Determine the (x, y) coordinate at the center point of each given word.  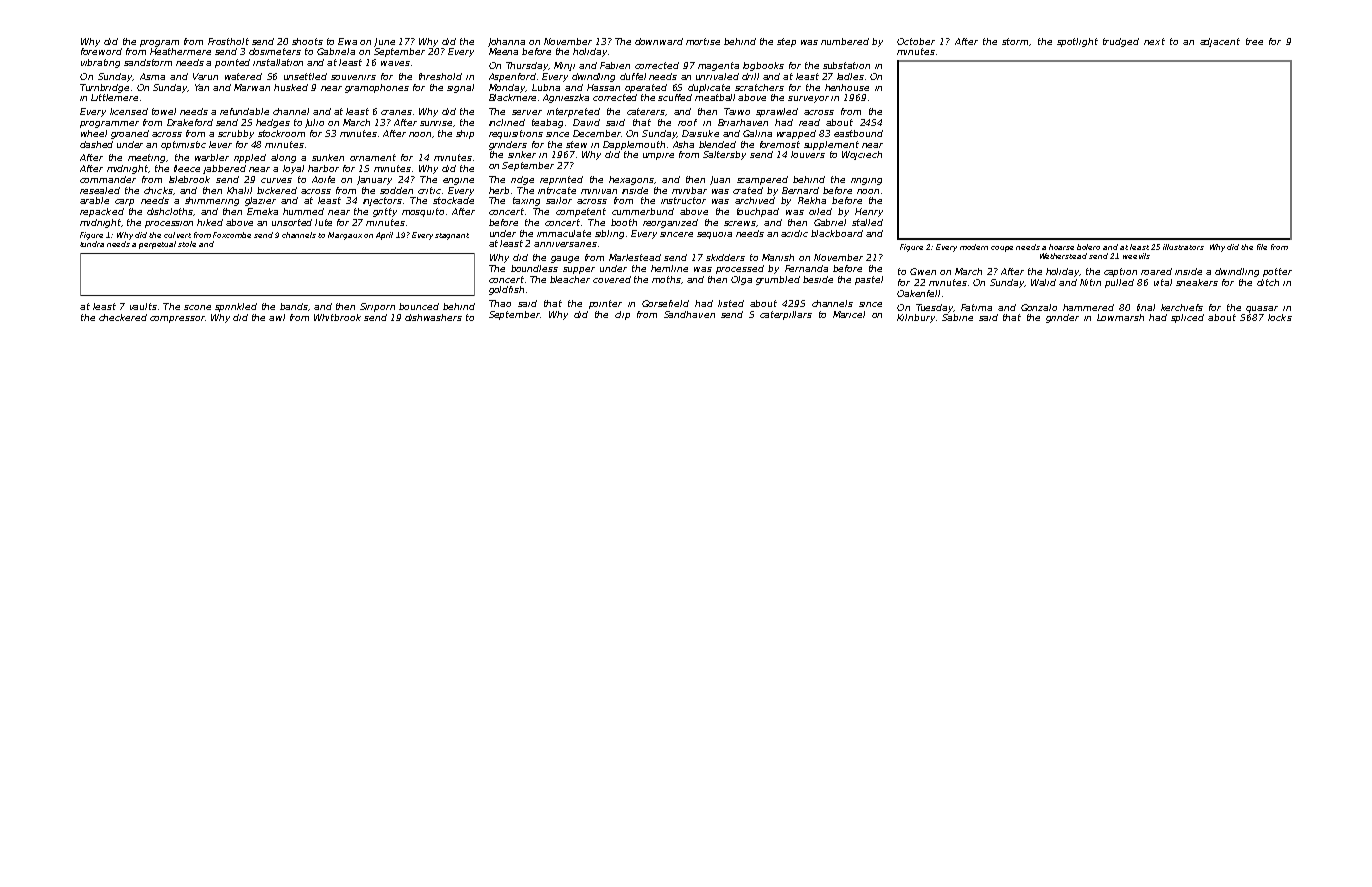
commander (108, 179)
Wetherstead (1063, 256)
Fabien (615, 65)
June (384, 42)
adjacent (1220, 42)
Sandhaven (689, 314)
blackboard (837, 233)
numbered (845, 41)
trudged (1121, 42)
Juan (720, 180)
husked (291, 87)
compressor (177, 319)
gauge (565, 259)
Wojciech (862, 155)
